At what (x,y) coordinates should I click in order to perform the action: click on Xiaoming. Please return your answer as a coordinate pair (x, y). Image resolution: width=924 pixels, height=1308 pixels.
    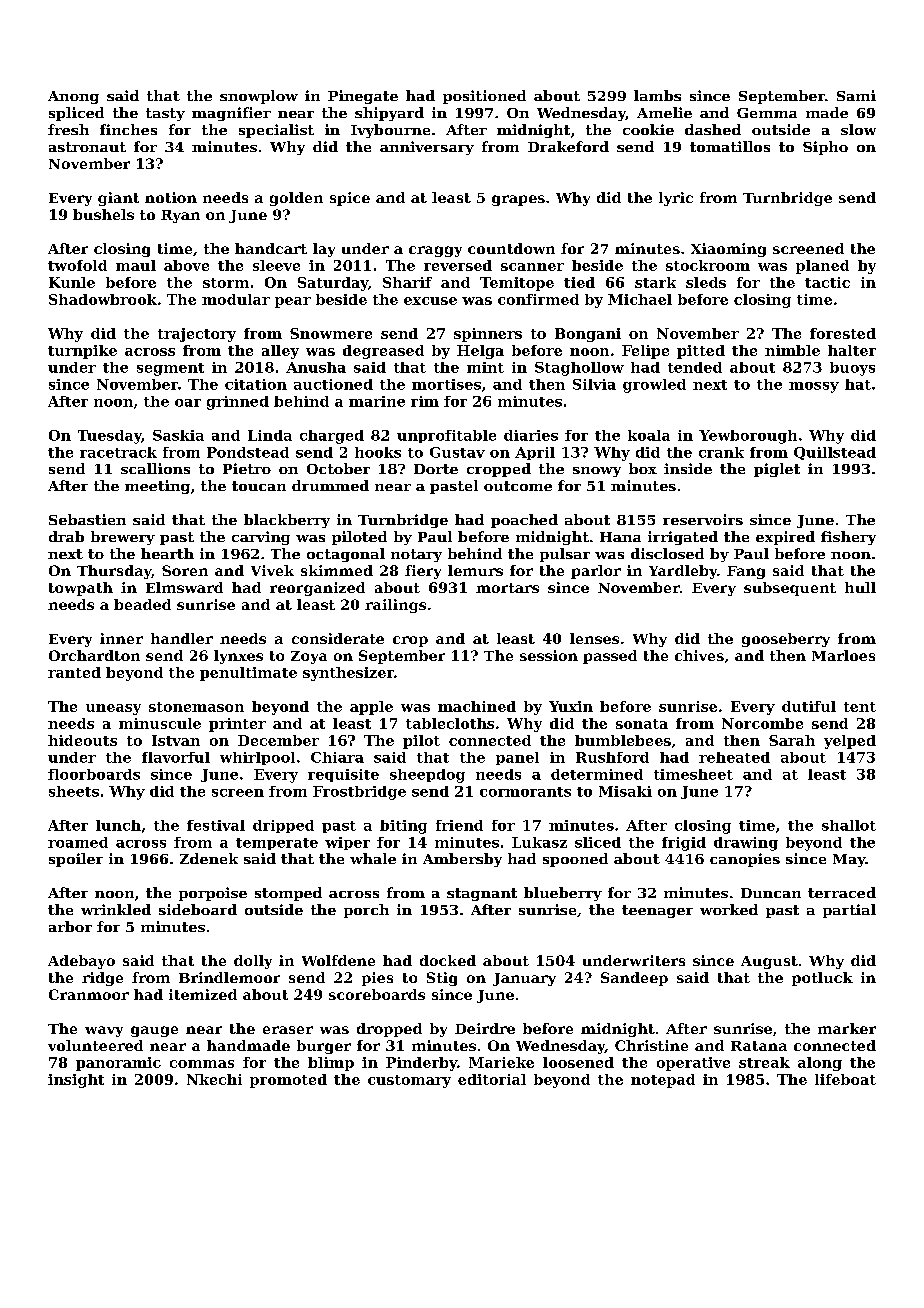
    Looking at the image, I should click on (728, 250).
